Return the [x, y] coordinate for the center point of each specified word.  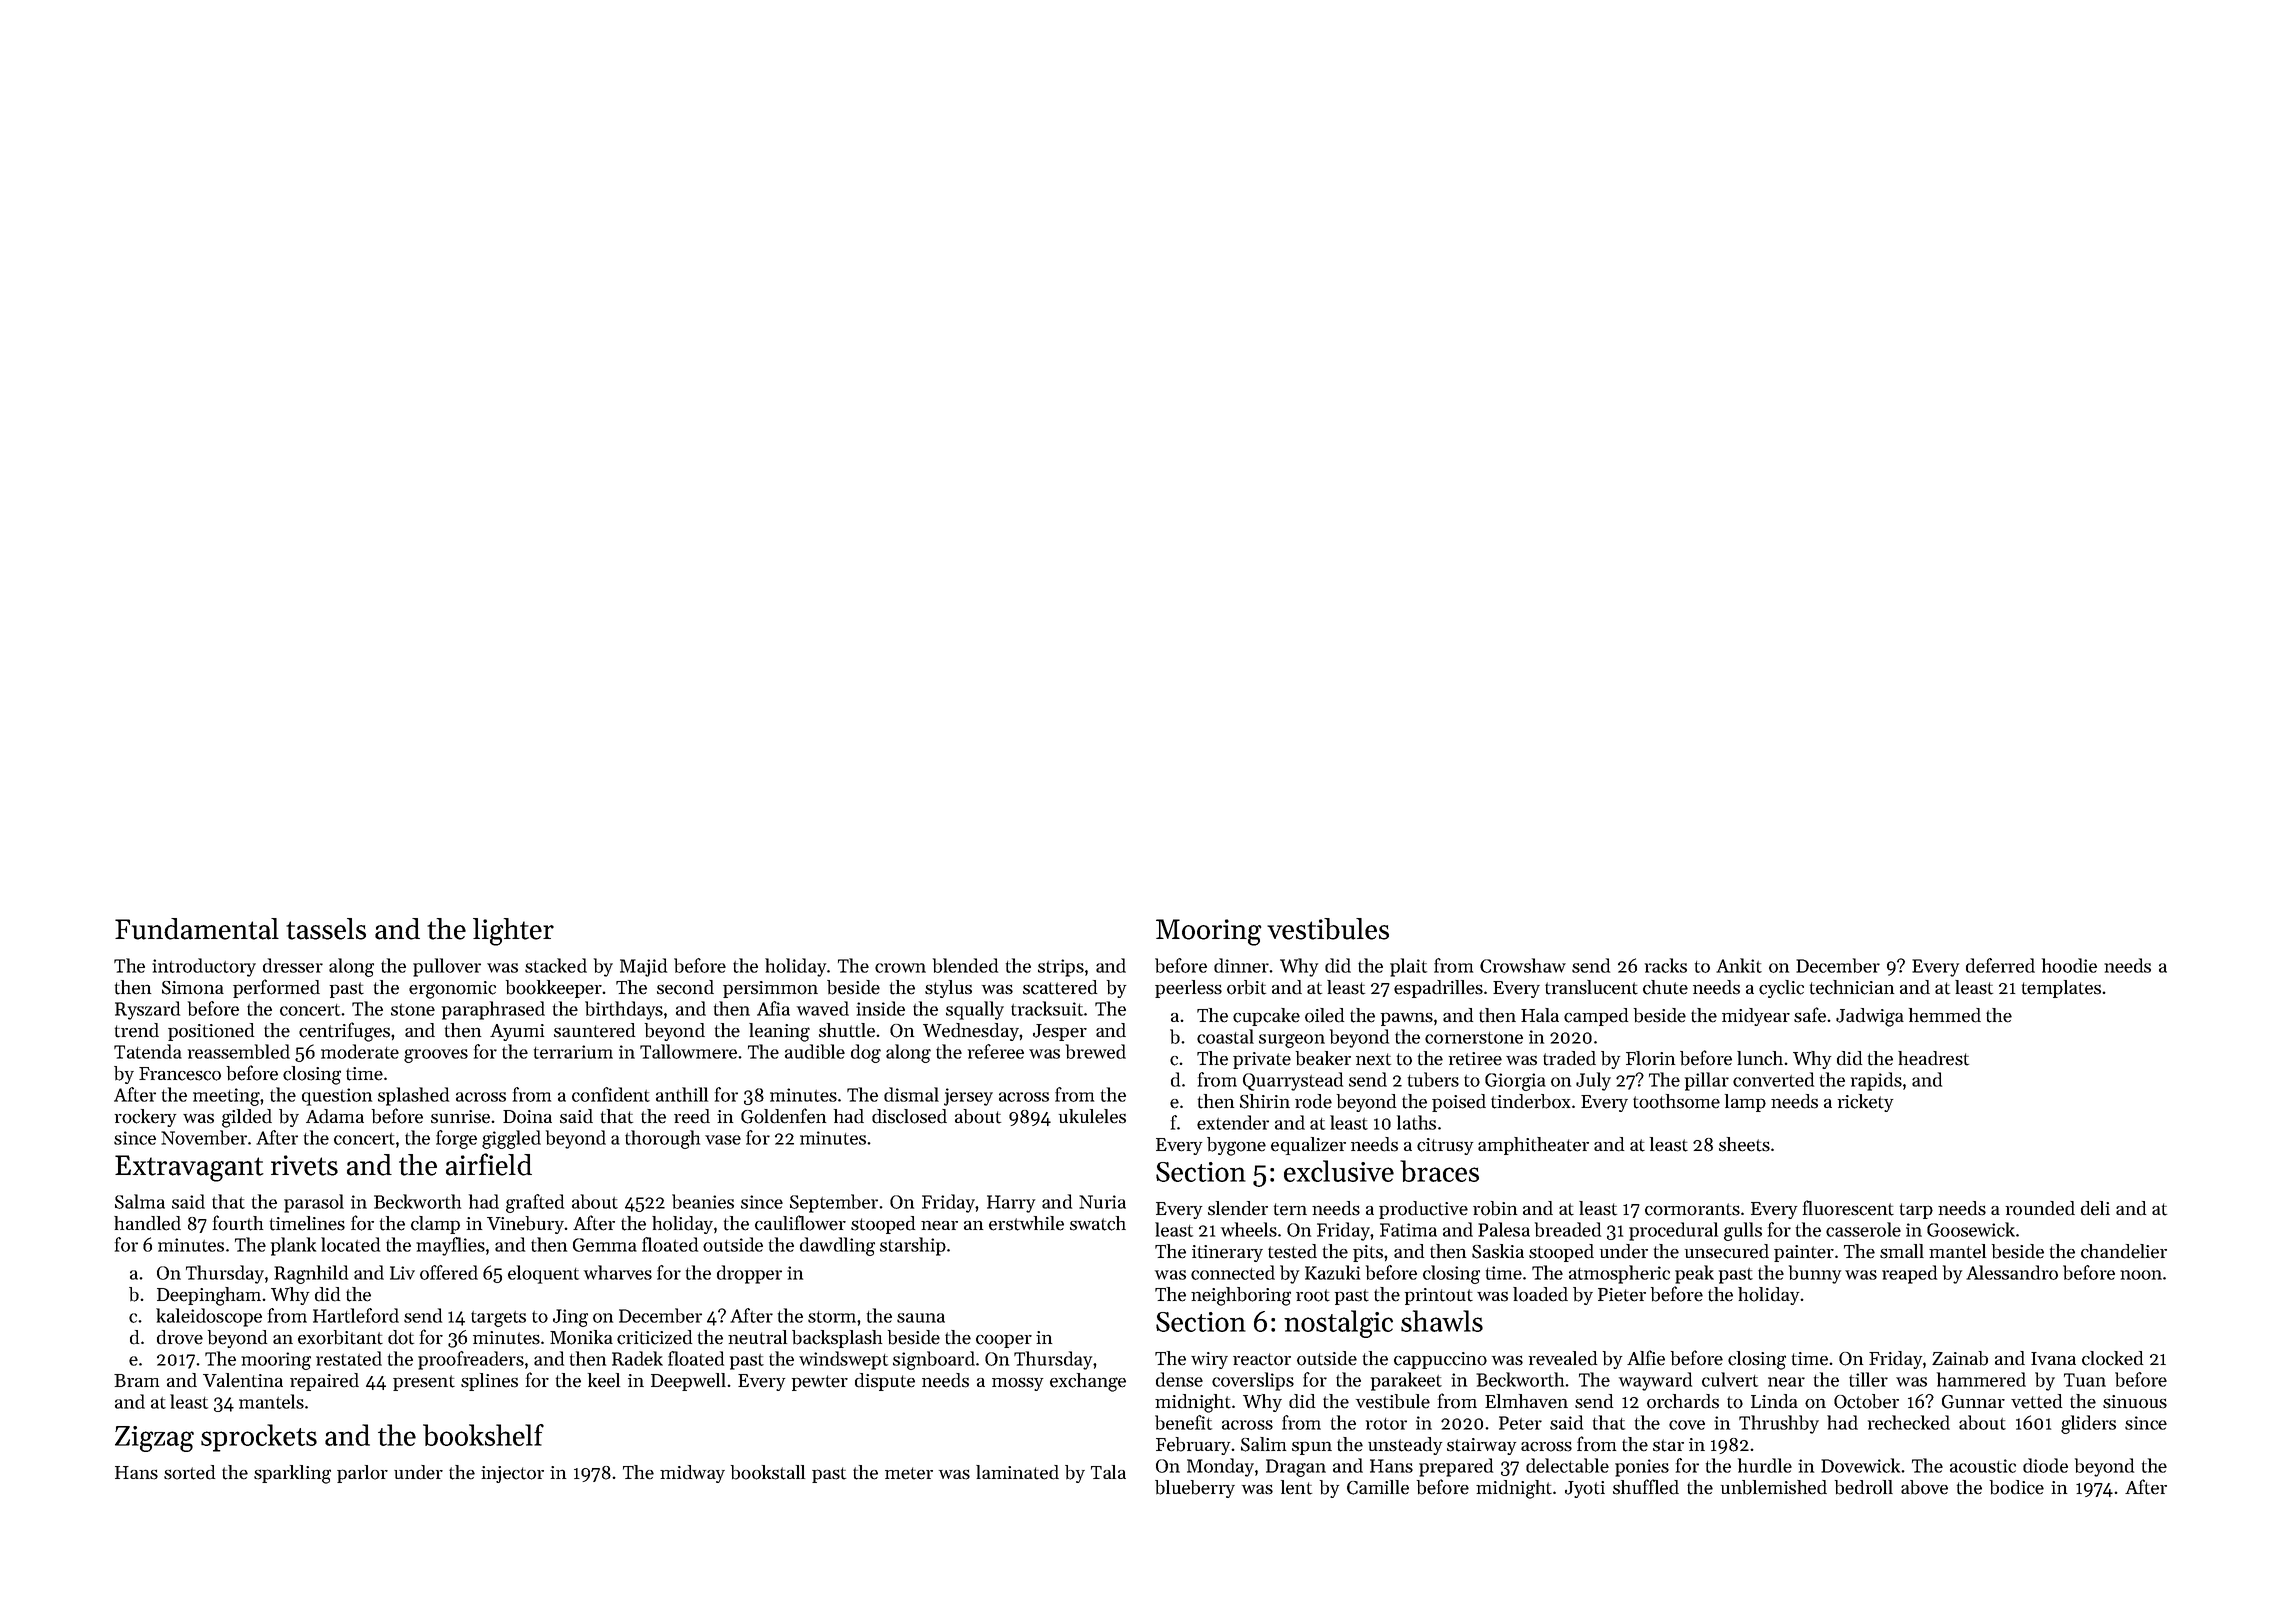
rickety [1865, 1103]
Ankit [1739, 965]
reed [692, 1116]
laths [1416, 1122]
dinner [1241, 965]
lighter [513, 932]
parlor [362, 1474]
